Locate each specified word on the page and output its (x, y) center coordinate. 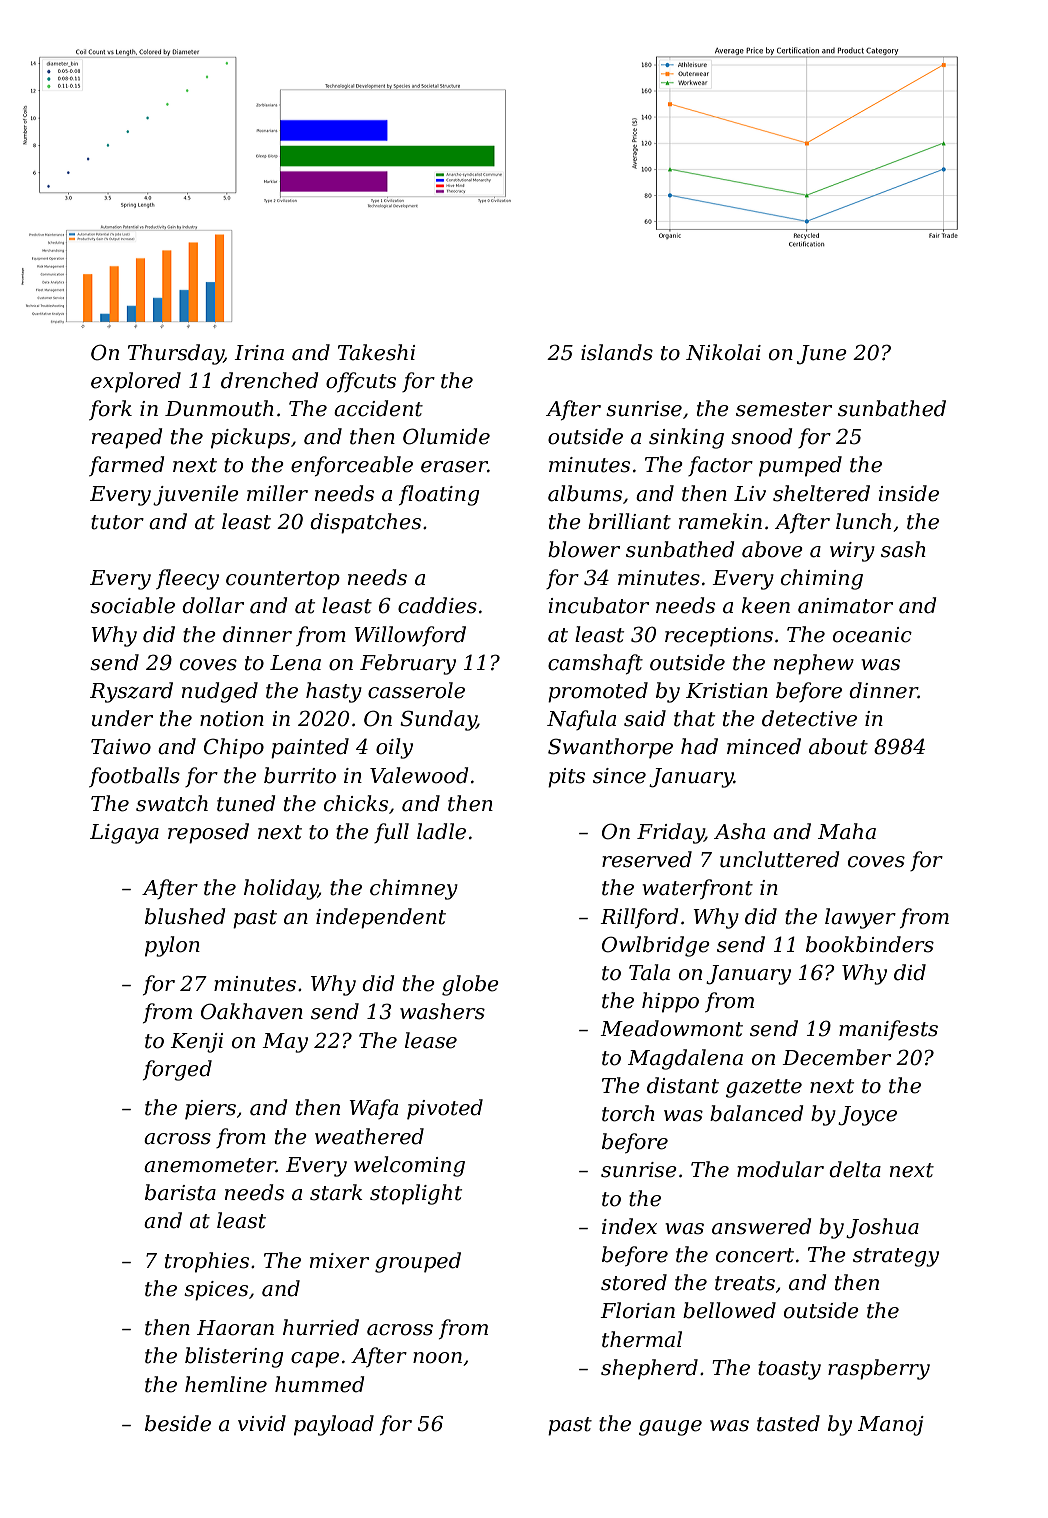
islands (617, 352)
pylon (172, 946)
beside (178, 1423)
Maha (847, 831)
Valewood (419, 775)
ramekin (720, 521)
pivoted (445, 1109)
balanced (756, 1113)
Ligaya (124, 834)
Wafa (373, 1109)
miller (277, 493)
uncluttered (779, 859)
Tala (649, 972)
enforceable (352, 466)
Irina (259, 353)
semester (784, 409)
